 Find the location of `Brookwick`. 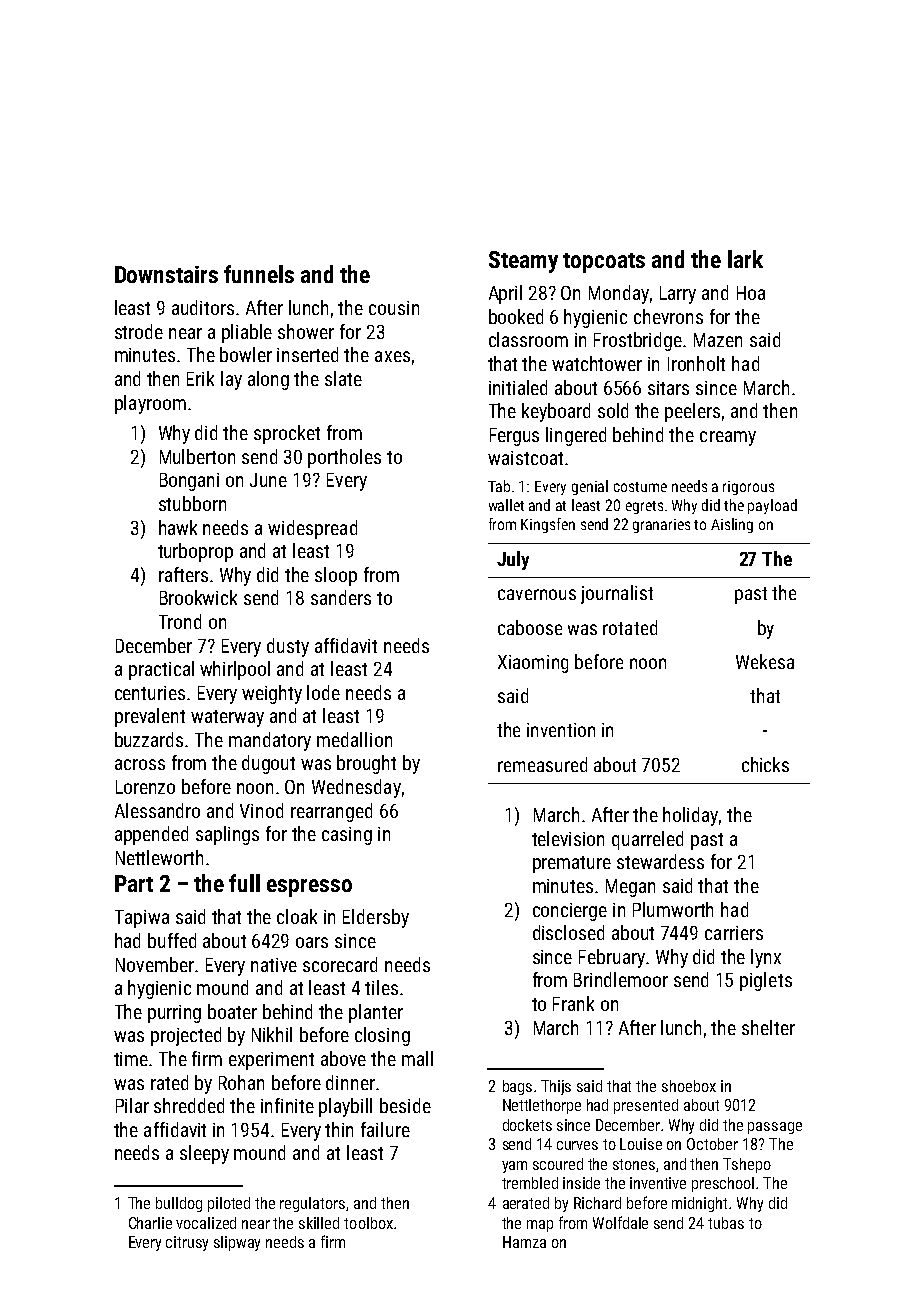

Brookwick is located at coordinates (198, 597).
